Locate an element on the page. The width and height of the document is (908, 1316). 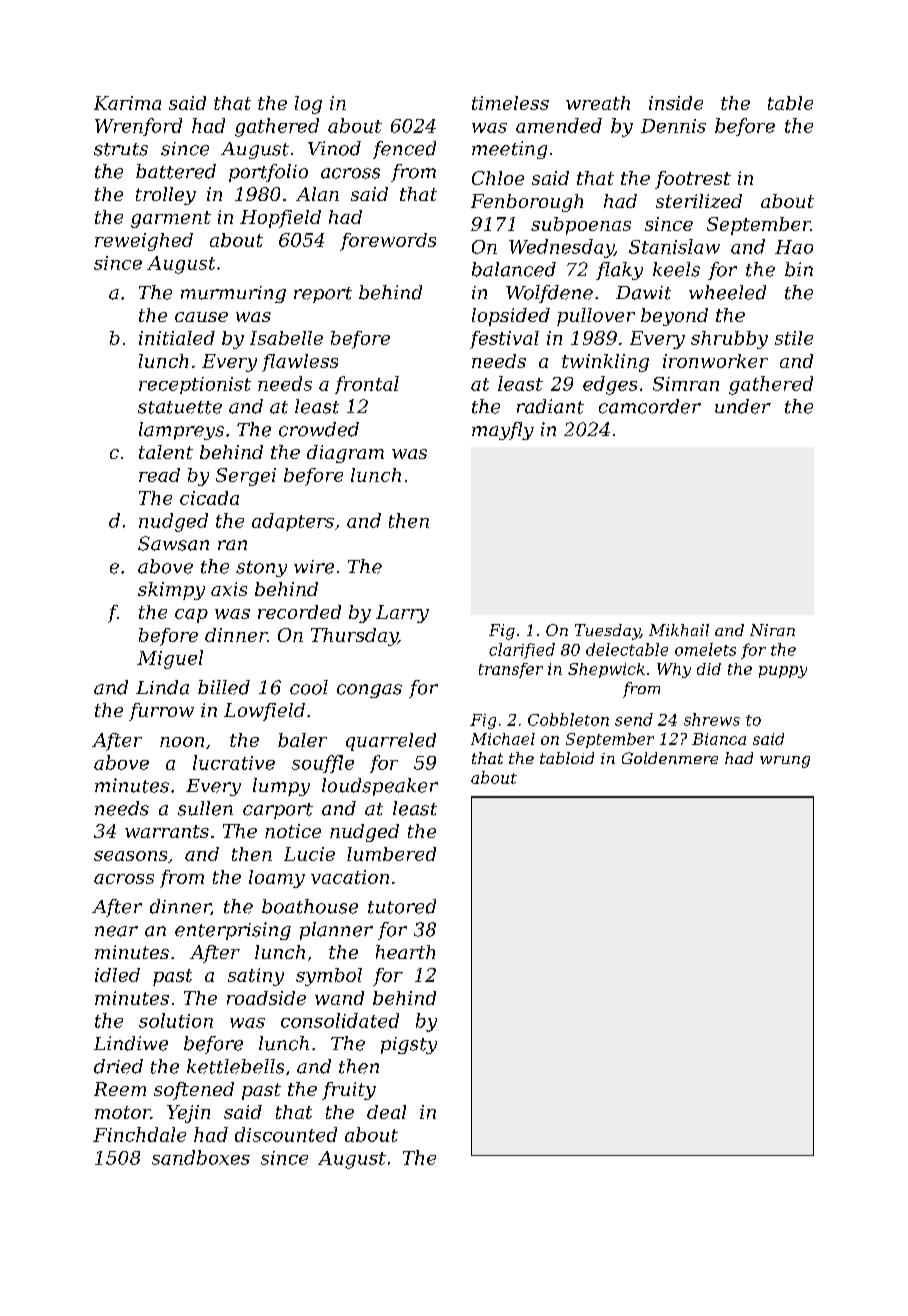
motor is located at coordinates (123, 1112).
